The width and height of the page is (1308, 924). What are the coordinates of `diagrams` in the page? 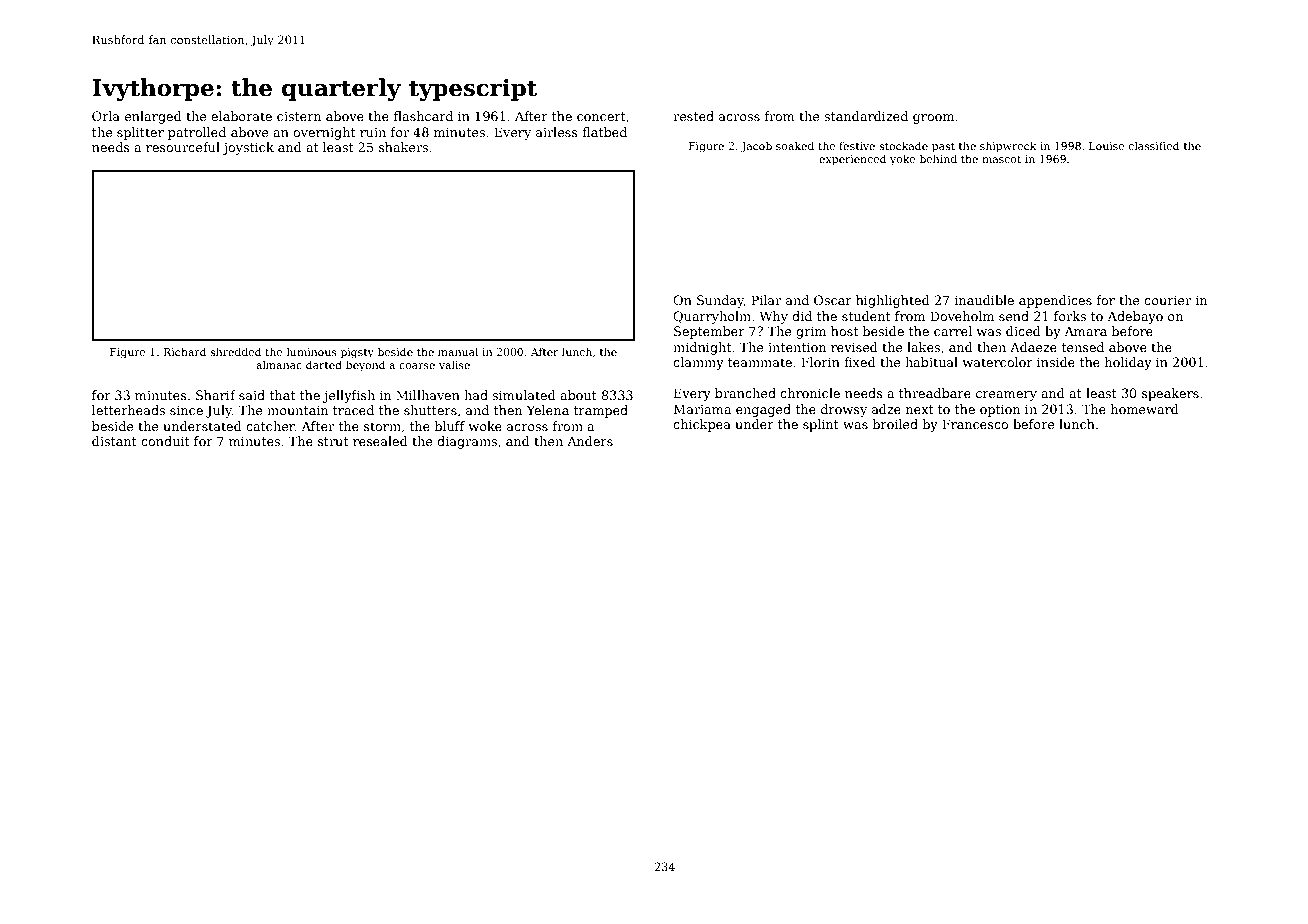 It's located at (467, 442).
